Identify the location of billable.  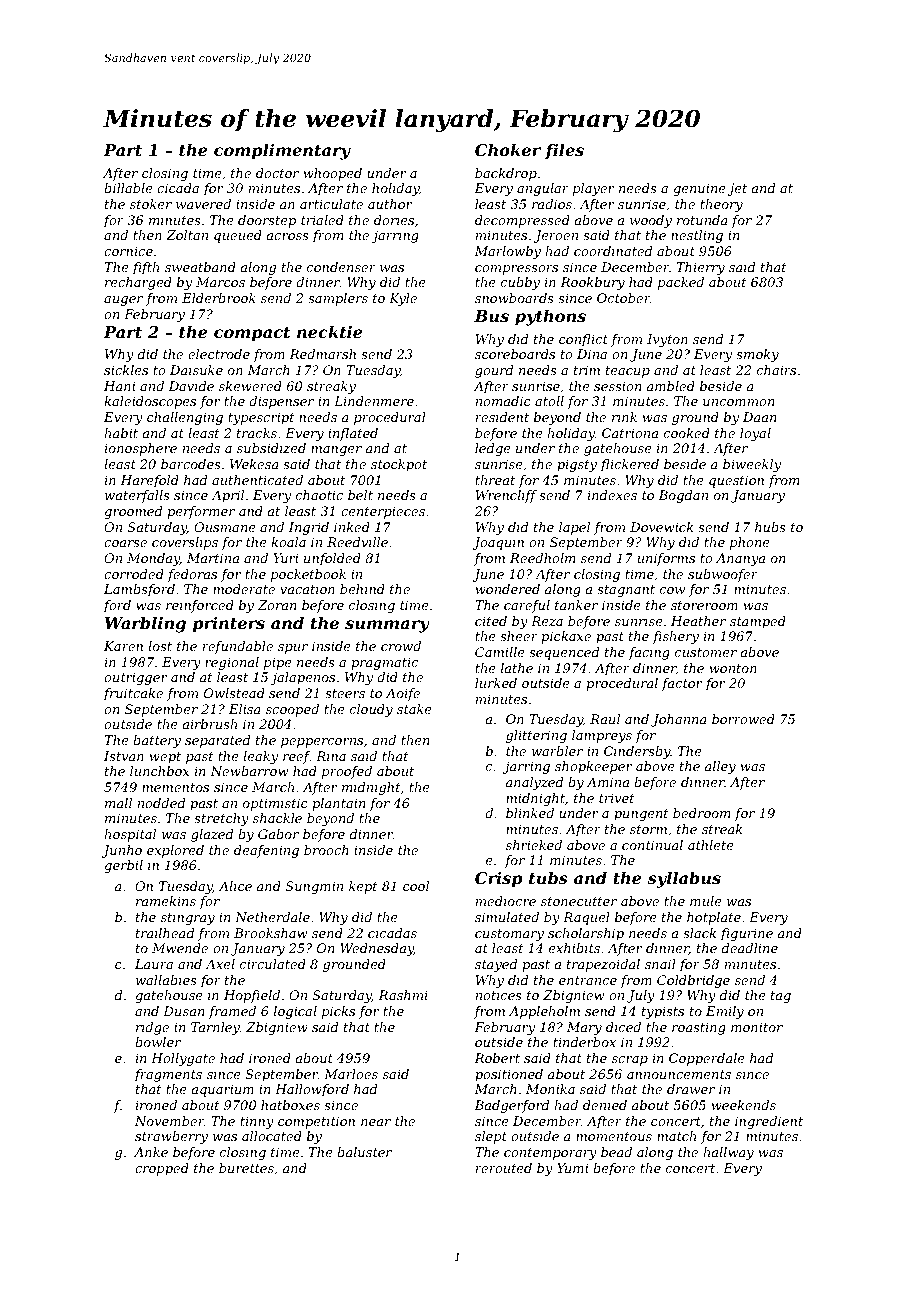
(128, 188).
